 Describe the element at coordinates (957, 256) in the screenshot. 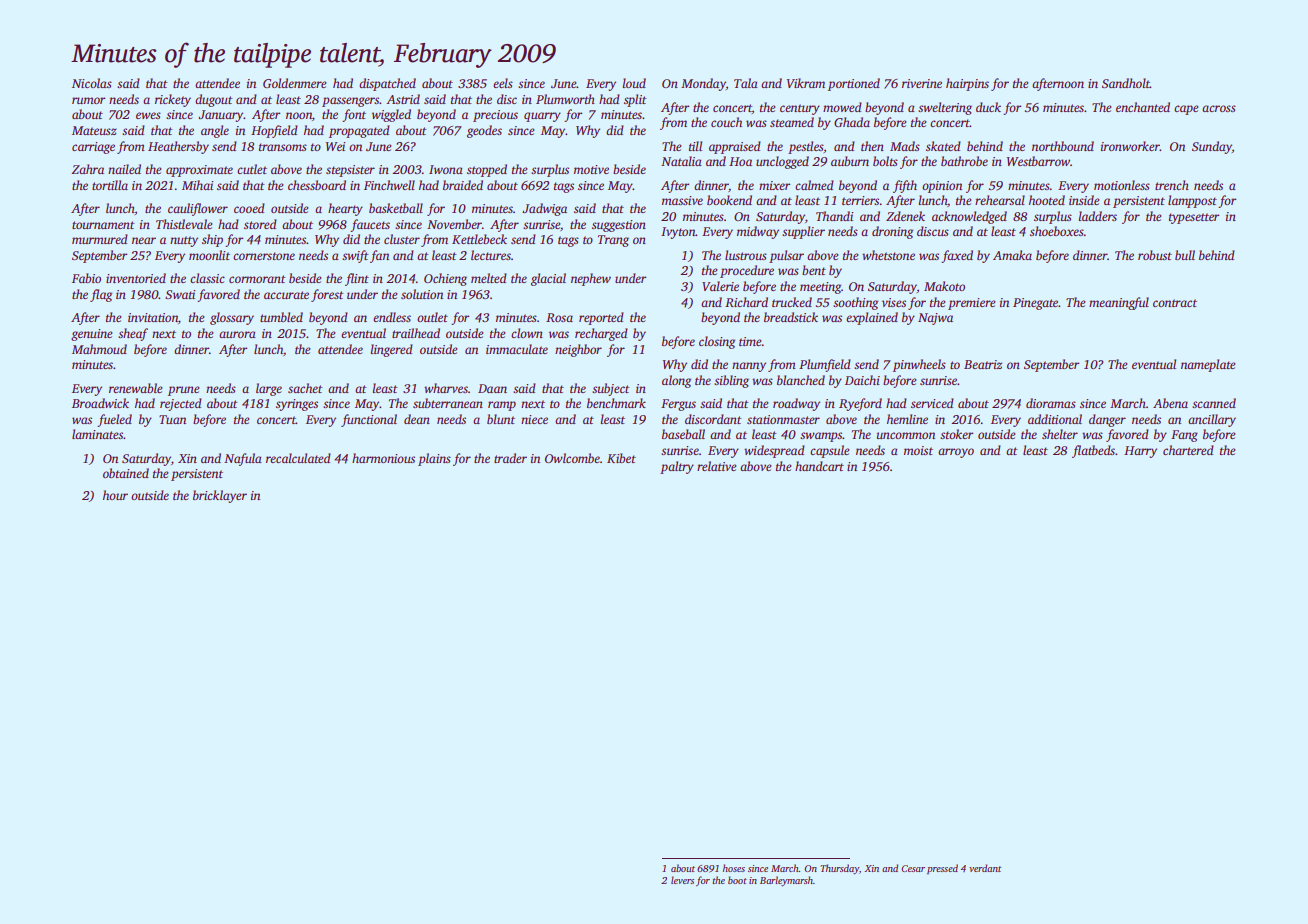

I see `faxed` at that location.
